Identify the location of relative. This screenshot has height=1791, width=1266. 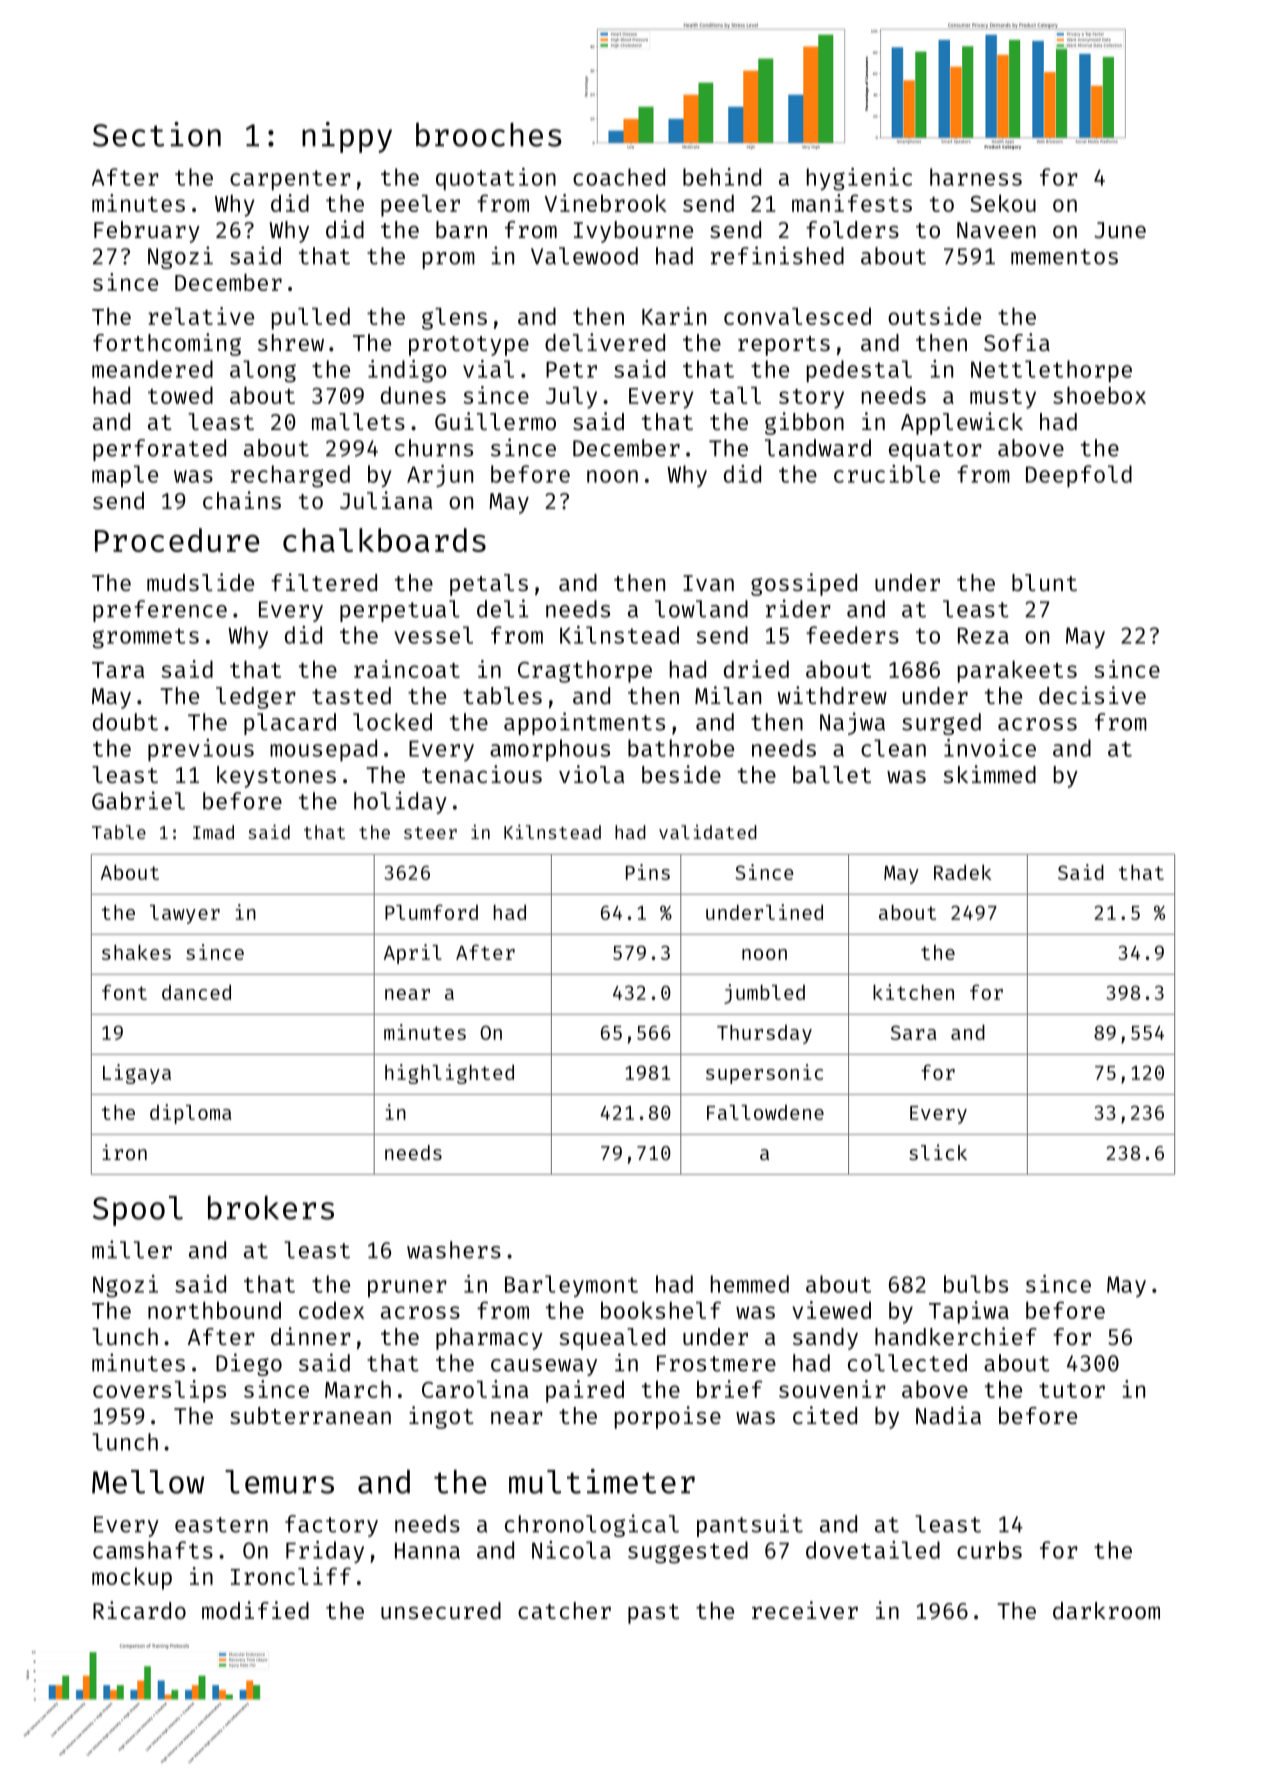
(201, 316).
